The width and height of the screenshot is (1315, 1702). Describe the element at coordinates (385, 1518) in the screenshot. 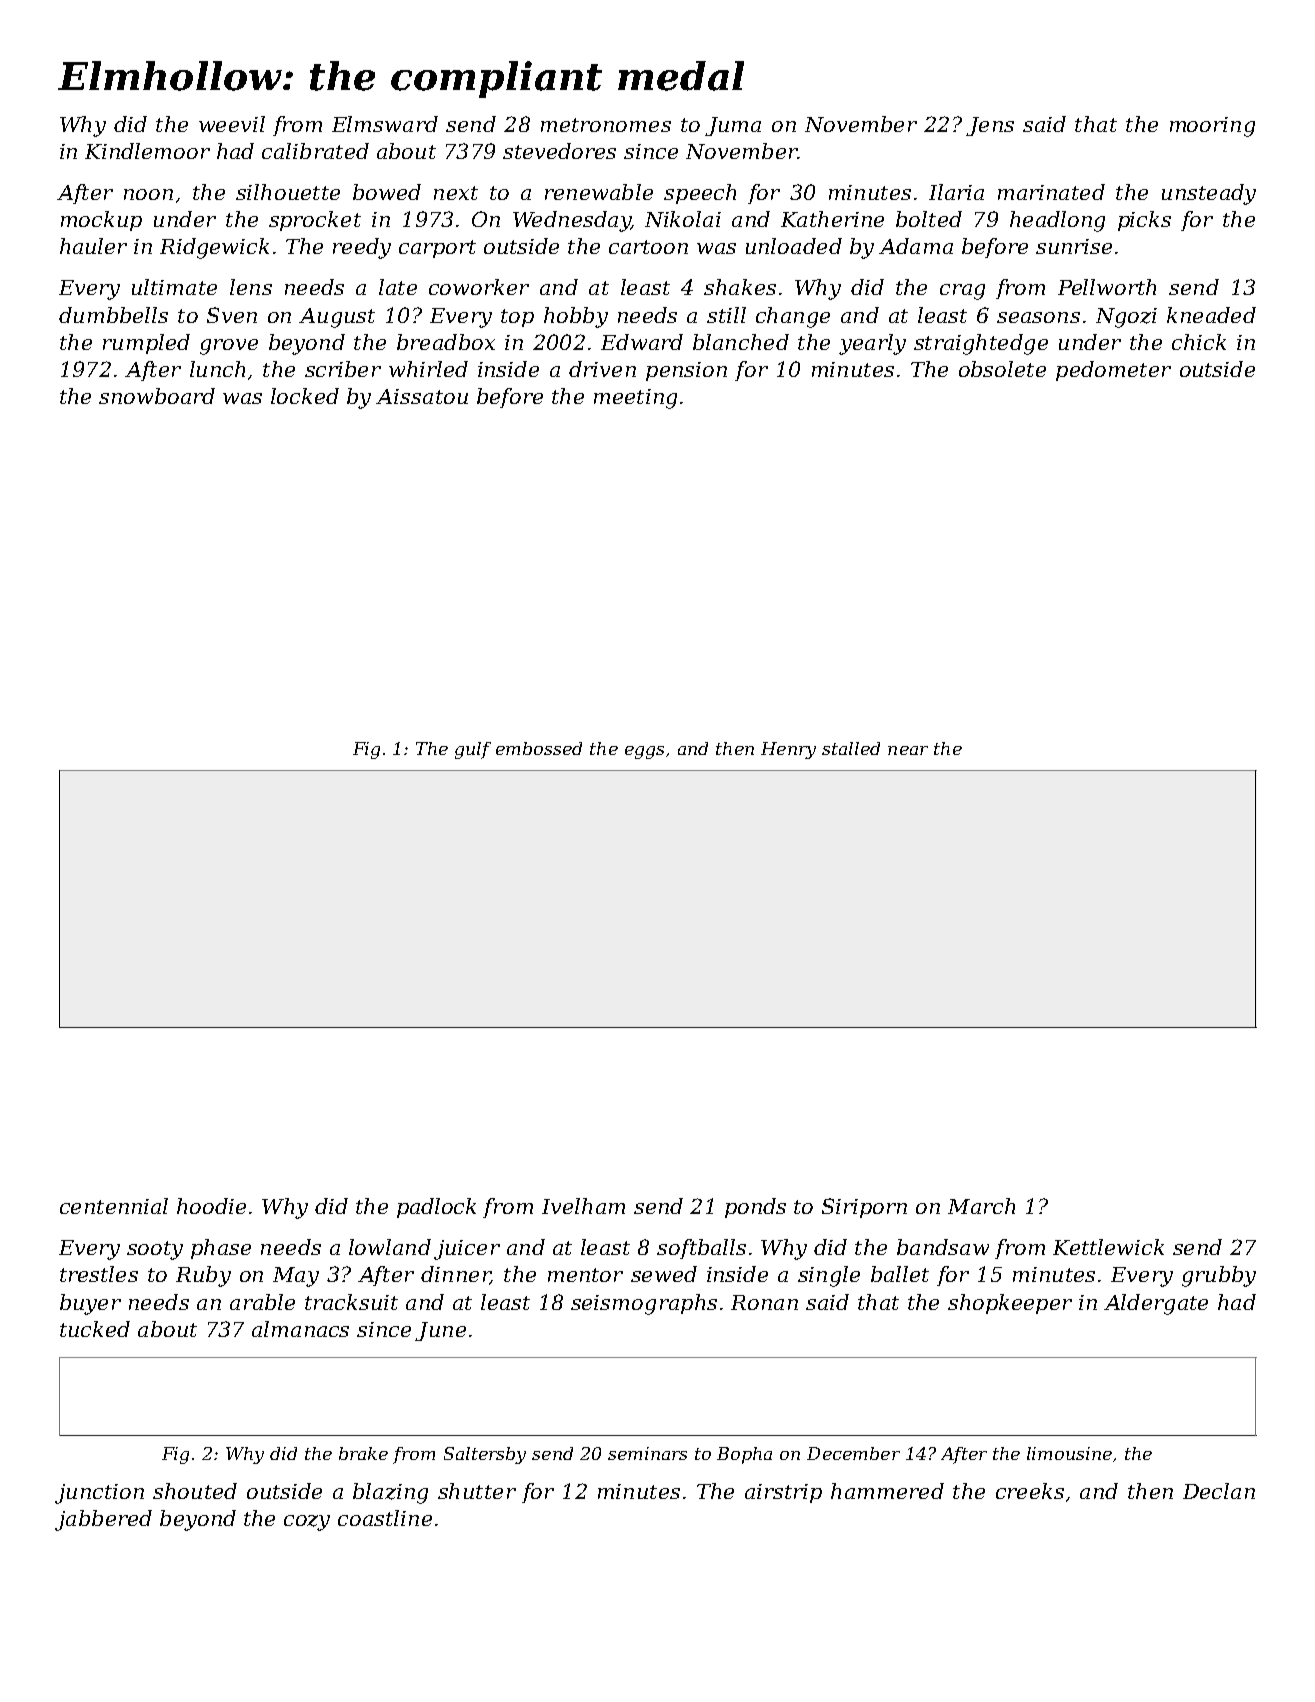

I see `coastline` at that location.
